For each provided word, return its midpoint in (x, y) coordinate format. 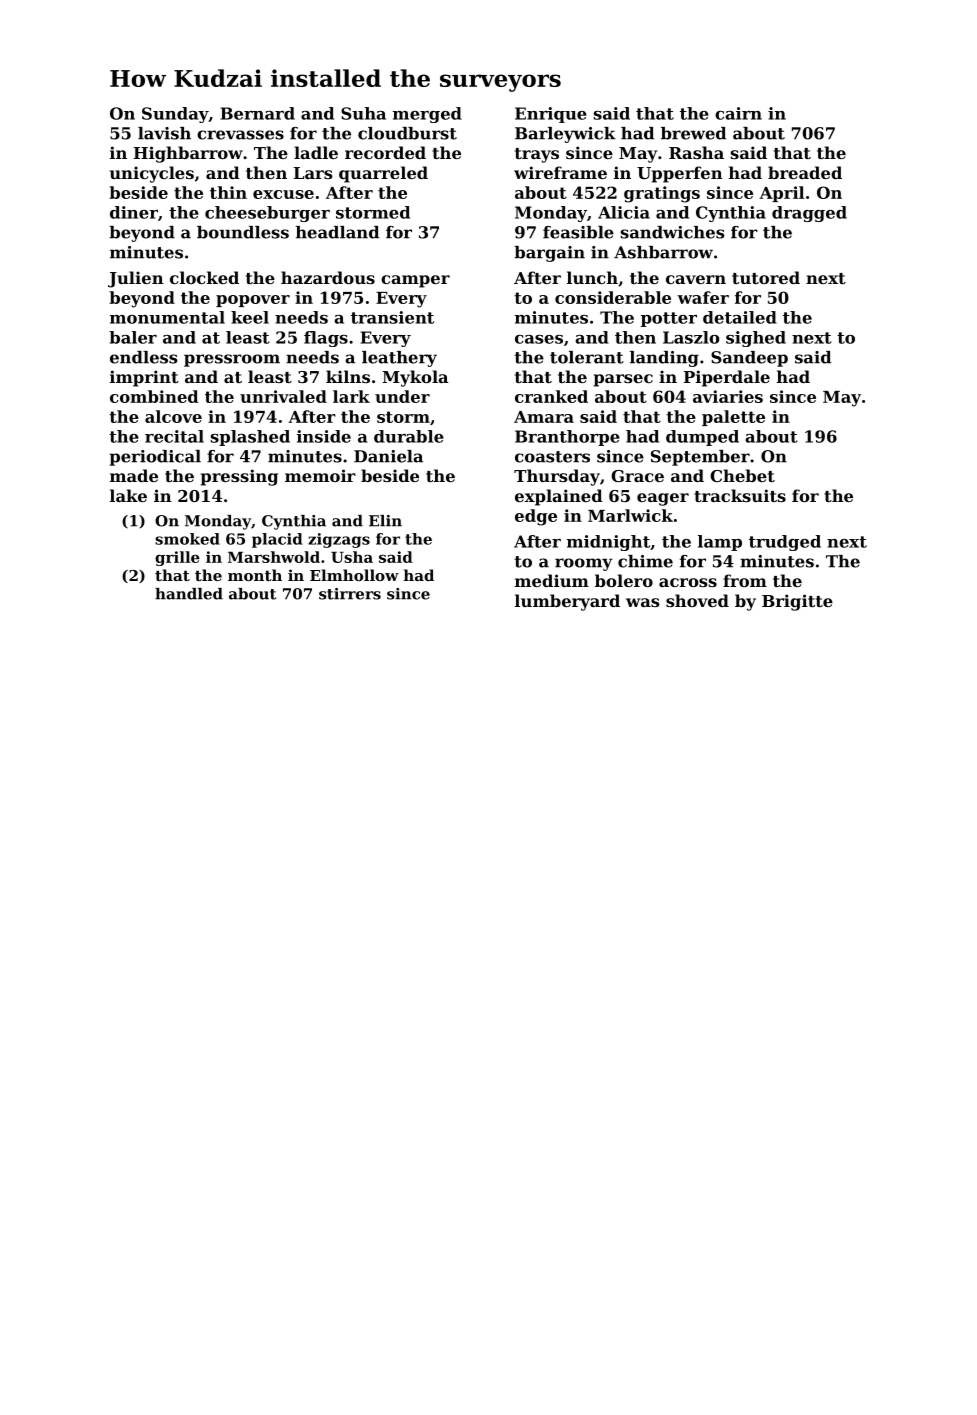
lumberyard (567, 602)
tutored (766, 277)
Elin (385, 521)
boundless (243, 232)
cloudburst (407, 133)
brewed (693, 133)
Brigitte (797, 602)
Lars (313, 173)
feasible (578, 232)
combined (154, 396)
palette (733, 418)
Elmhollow (354, 575)
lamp (720, 543)
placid (277, 540)
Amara (544, 417)
